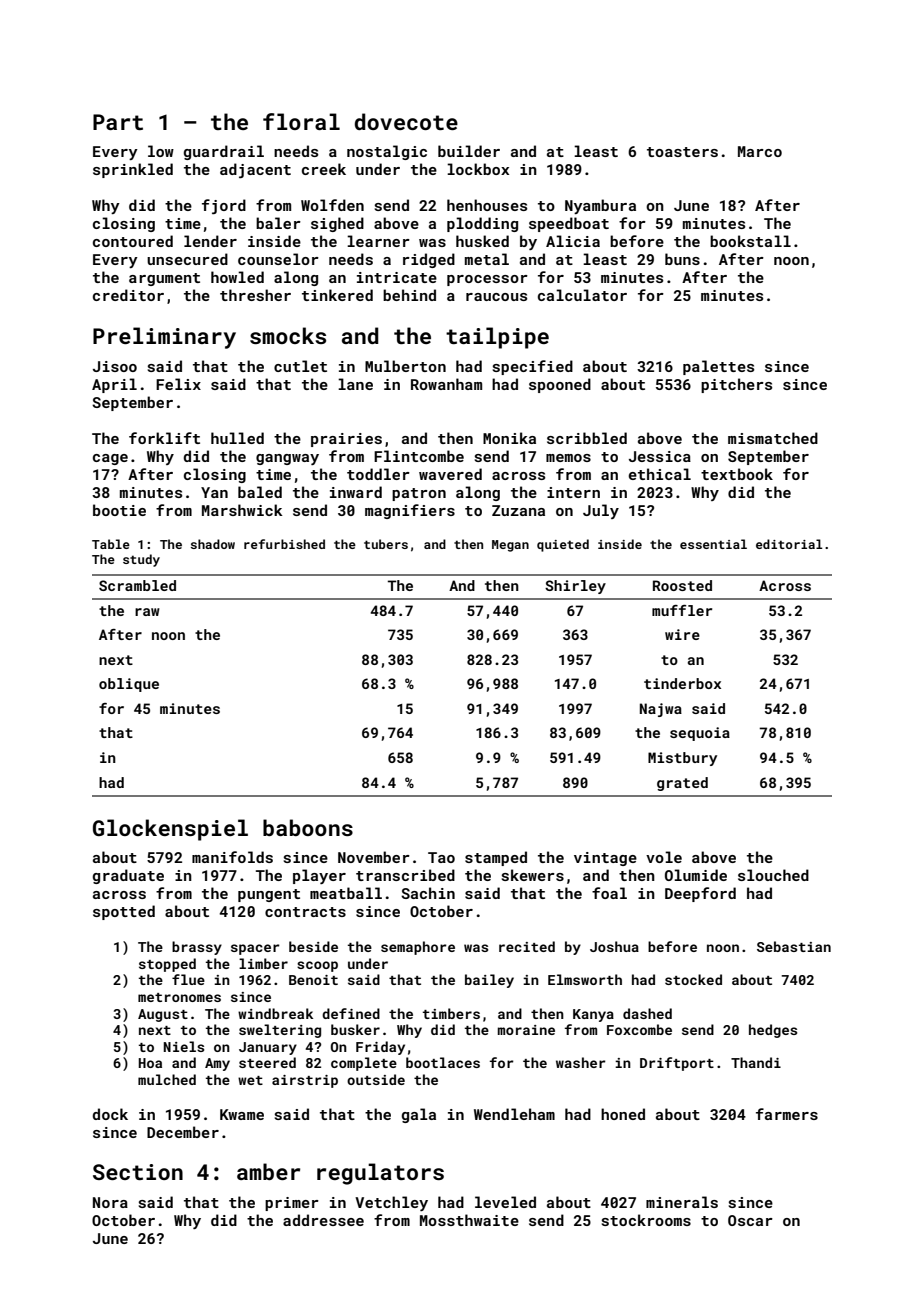  Describe the element at coordinates (693, 979) in the document. I see `stocked` at that location.
